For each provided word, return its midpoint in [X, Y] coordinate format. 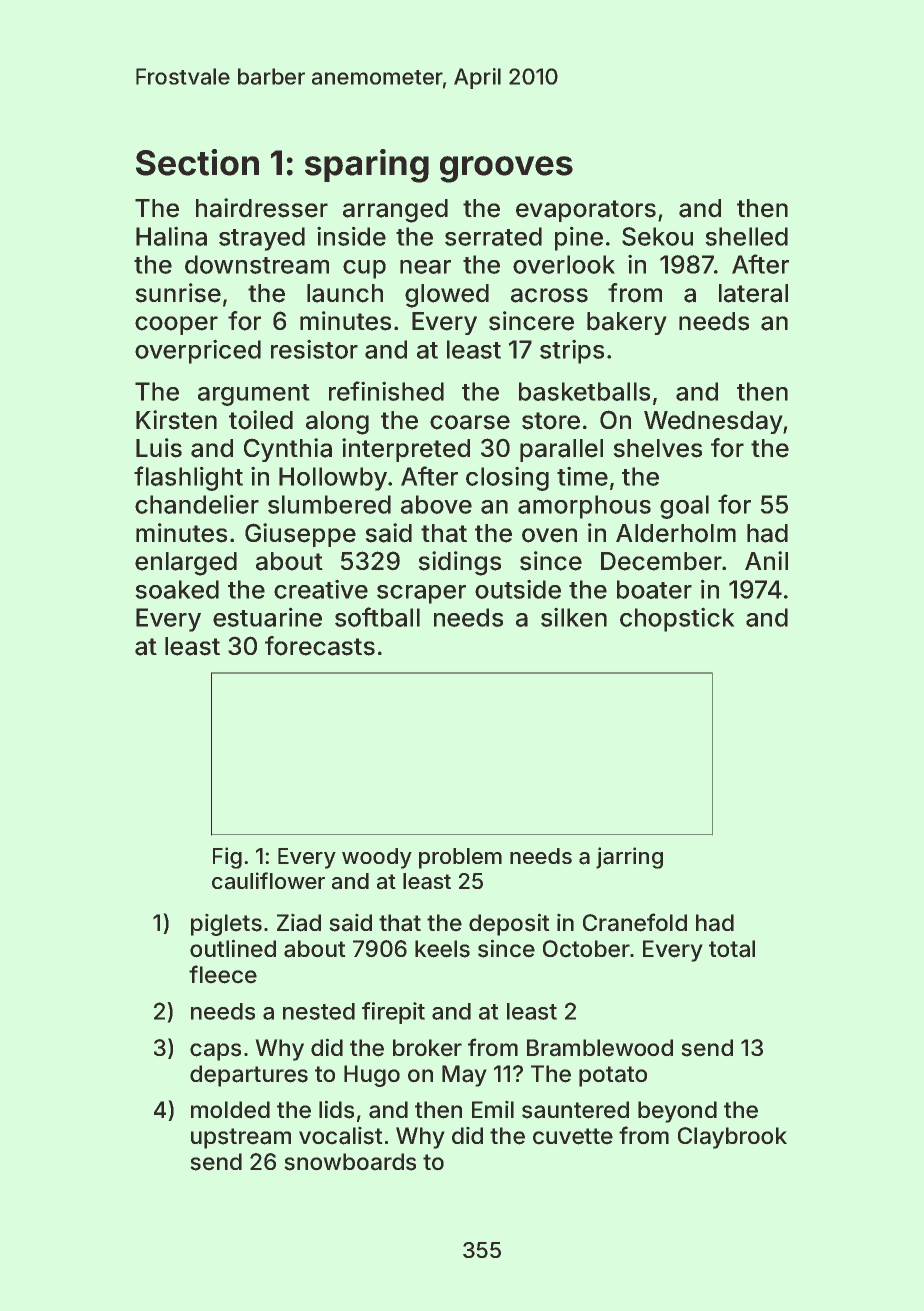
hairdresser [262, 208]
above [436, 504]
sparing [367, 166]
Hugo [372, 1076]
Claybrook [732, 1138]
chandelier [197, 504]
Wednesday [713, 422]
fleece [223, 974]
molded [230, 1110]
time [582, 476]
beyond [677, 1112]
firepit [393, 1013]
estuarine [267, 617]
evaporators [586, 211]
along [337, 423]
